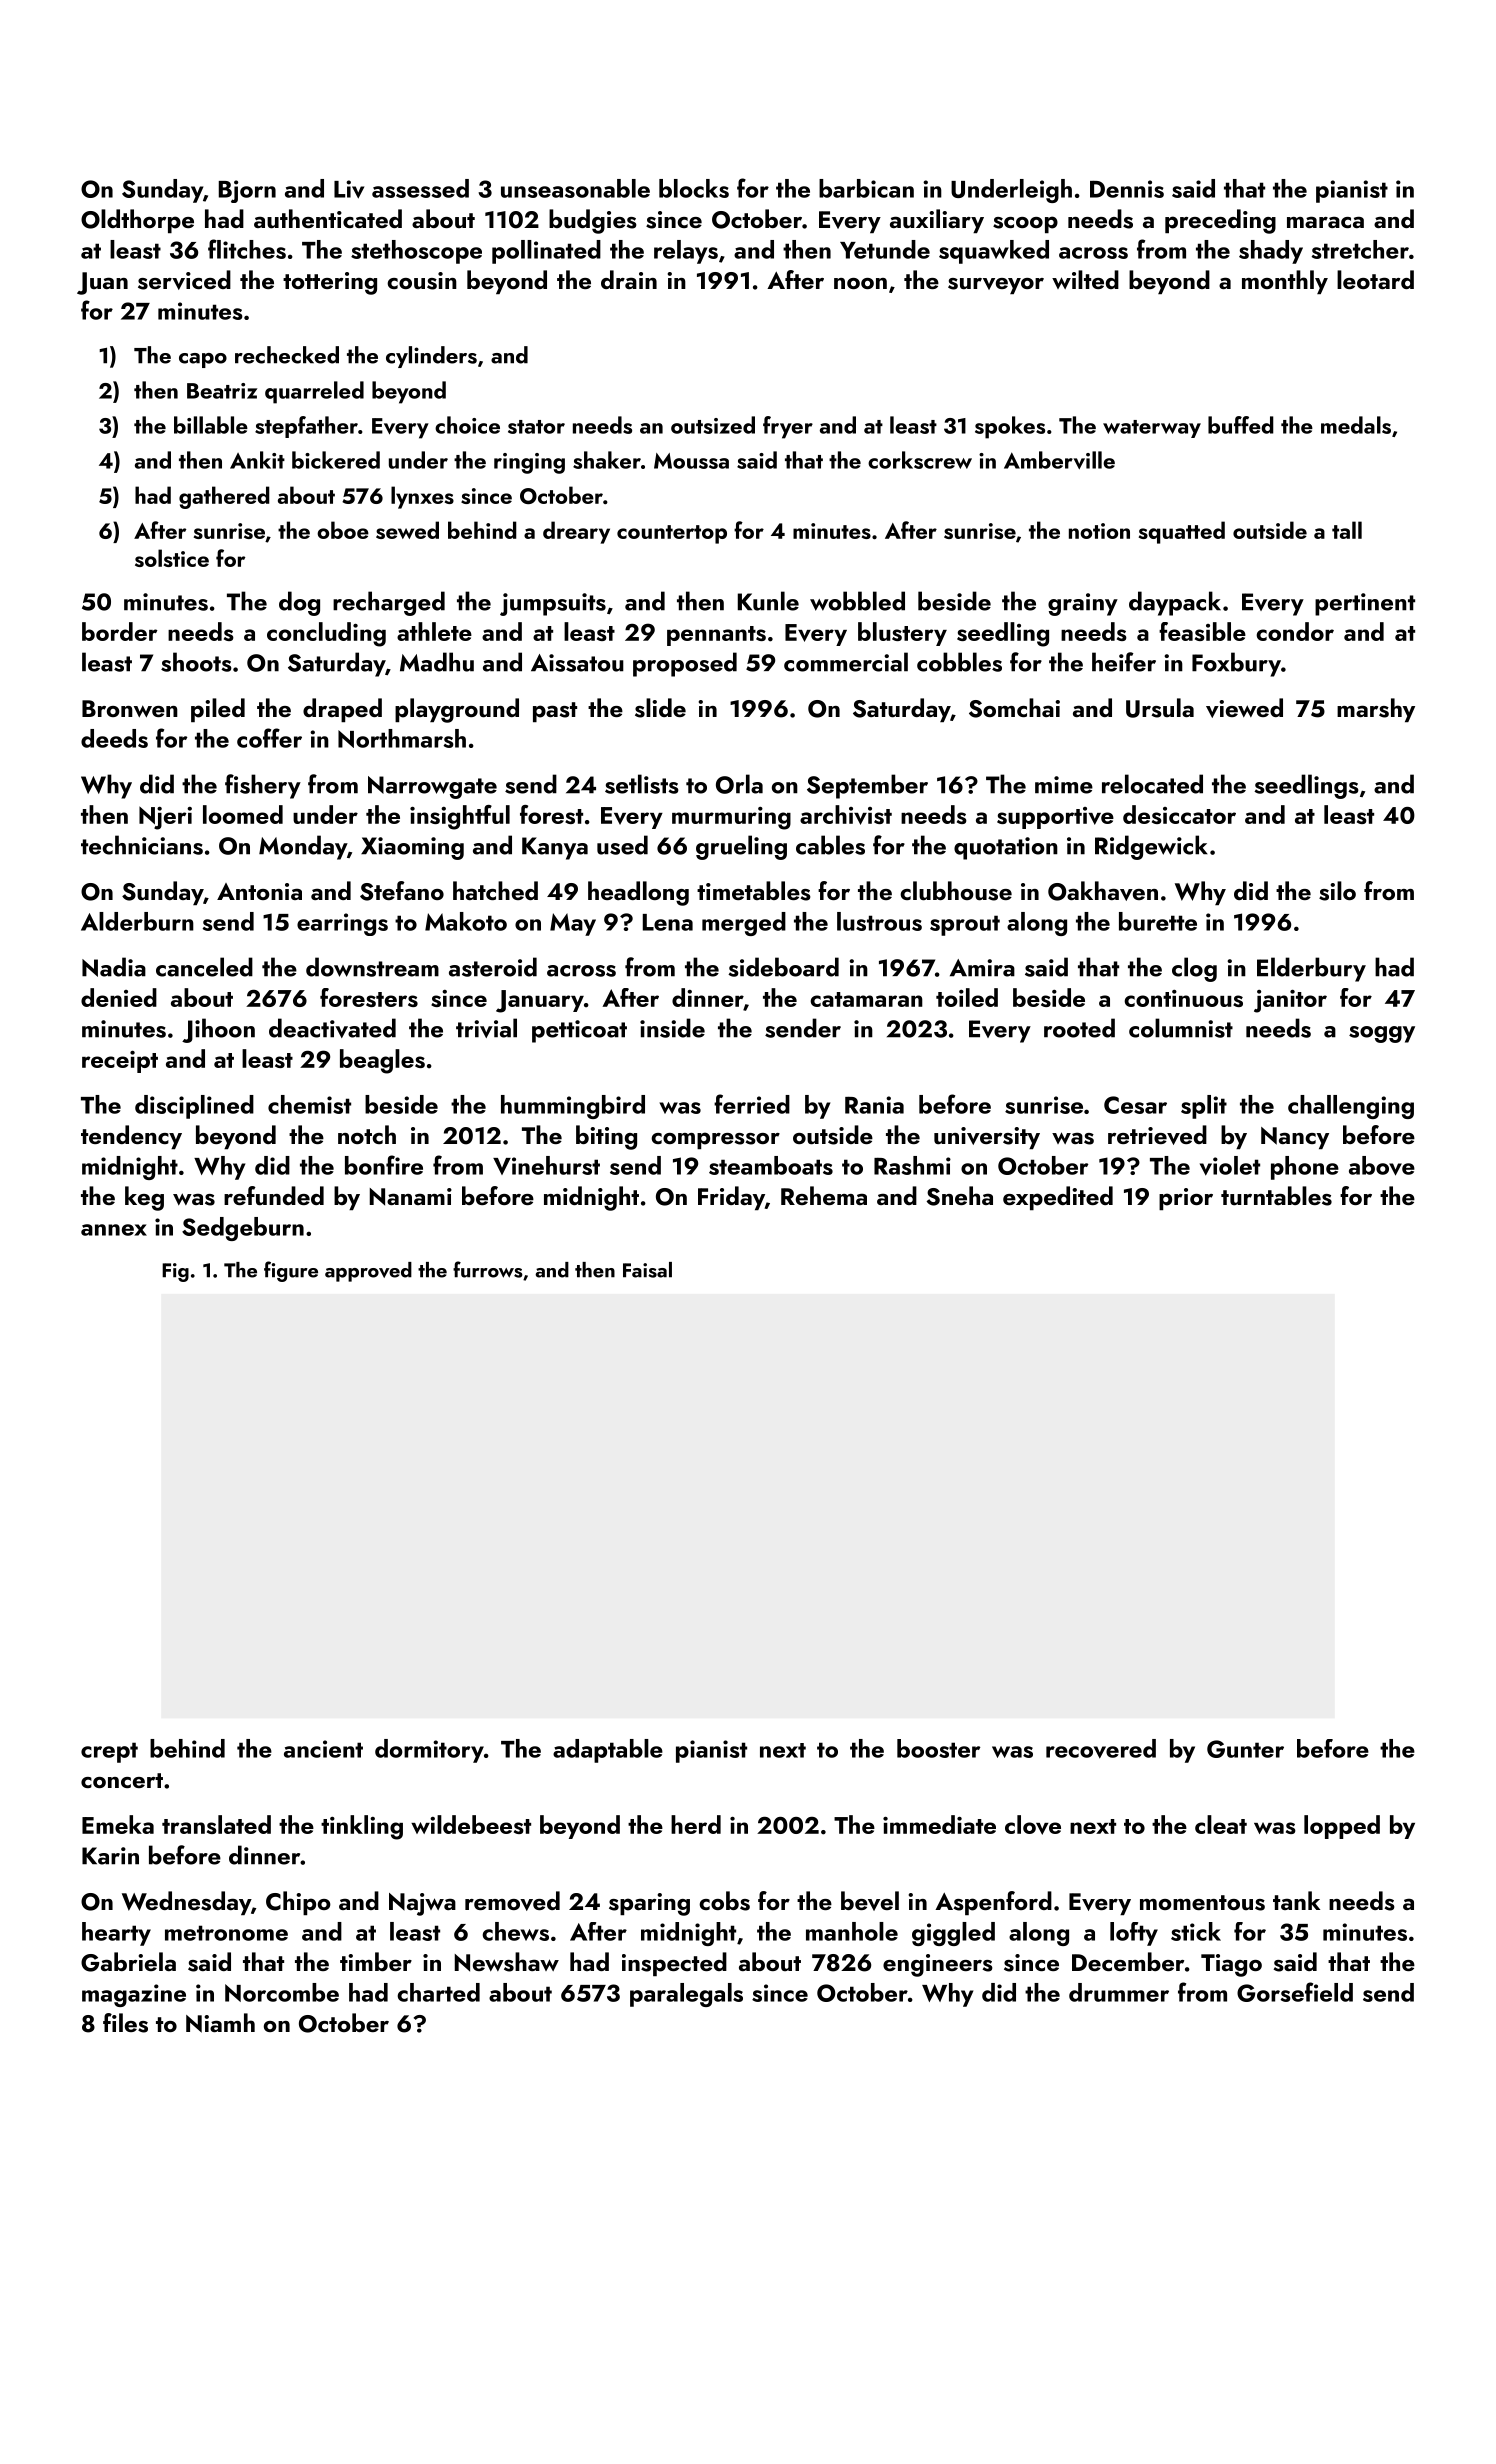  I want to click on Niamh, so click(220, 2023).
